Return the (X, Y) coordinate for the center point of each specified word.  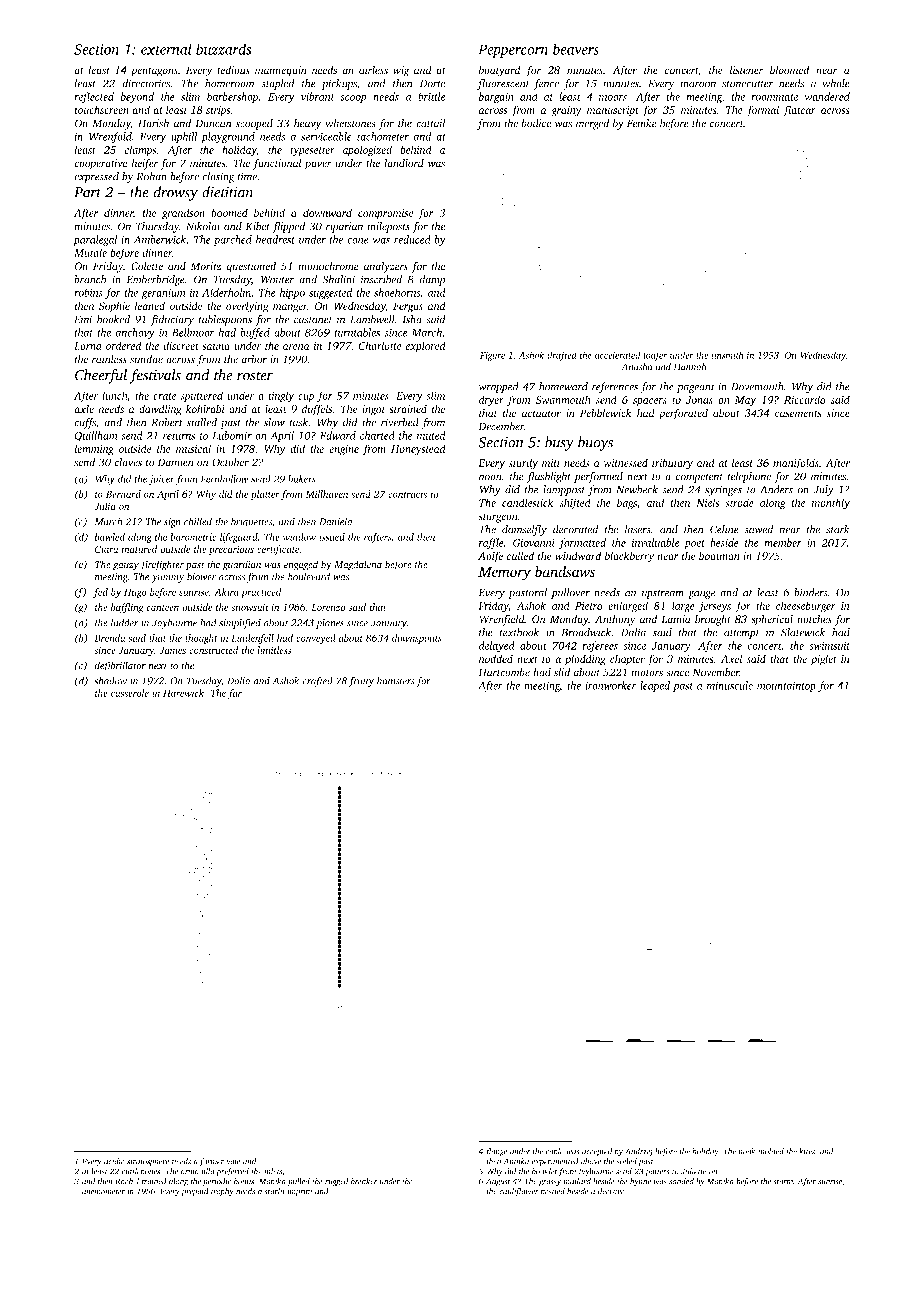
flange (496, 1152)
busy (559, 443)
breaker (364, 1181)
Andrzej (639, 1152)
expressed (96, 177)
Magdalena (358, 565)
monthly (831, 504)
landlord (404, 163)
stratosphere (148, 1162)
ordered (123, 345)
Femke (642, 123)
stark (838, 529)
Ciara (106, 549)
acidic (114, 1161)
